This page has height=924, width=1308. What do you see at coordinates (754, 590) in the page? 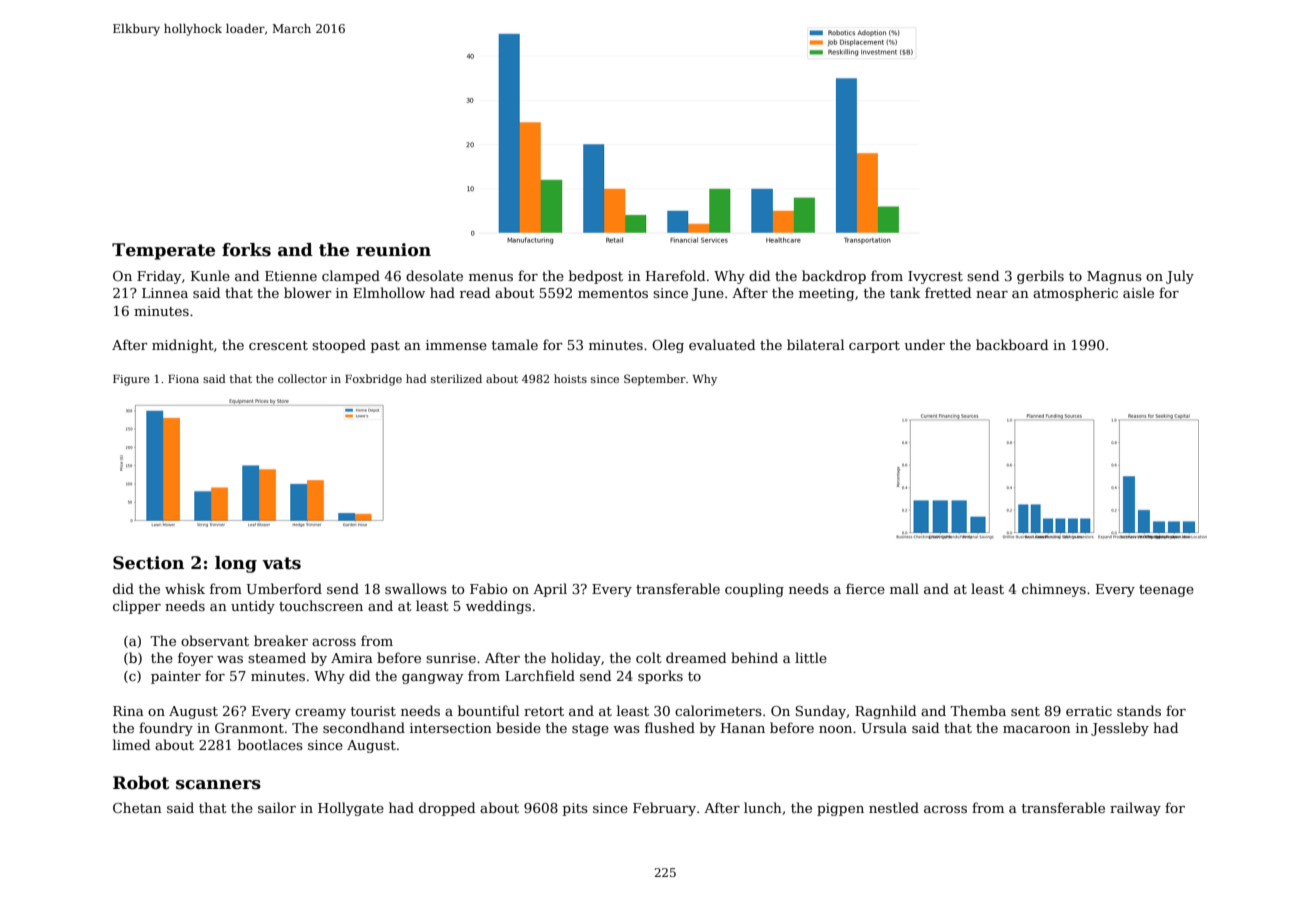
I see `coupling` at bounding box center [754, 590].
